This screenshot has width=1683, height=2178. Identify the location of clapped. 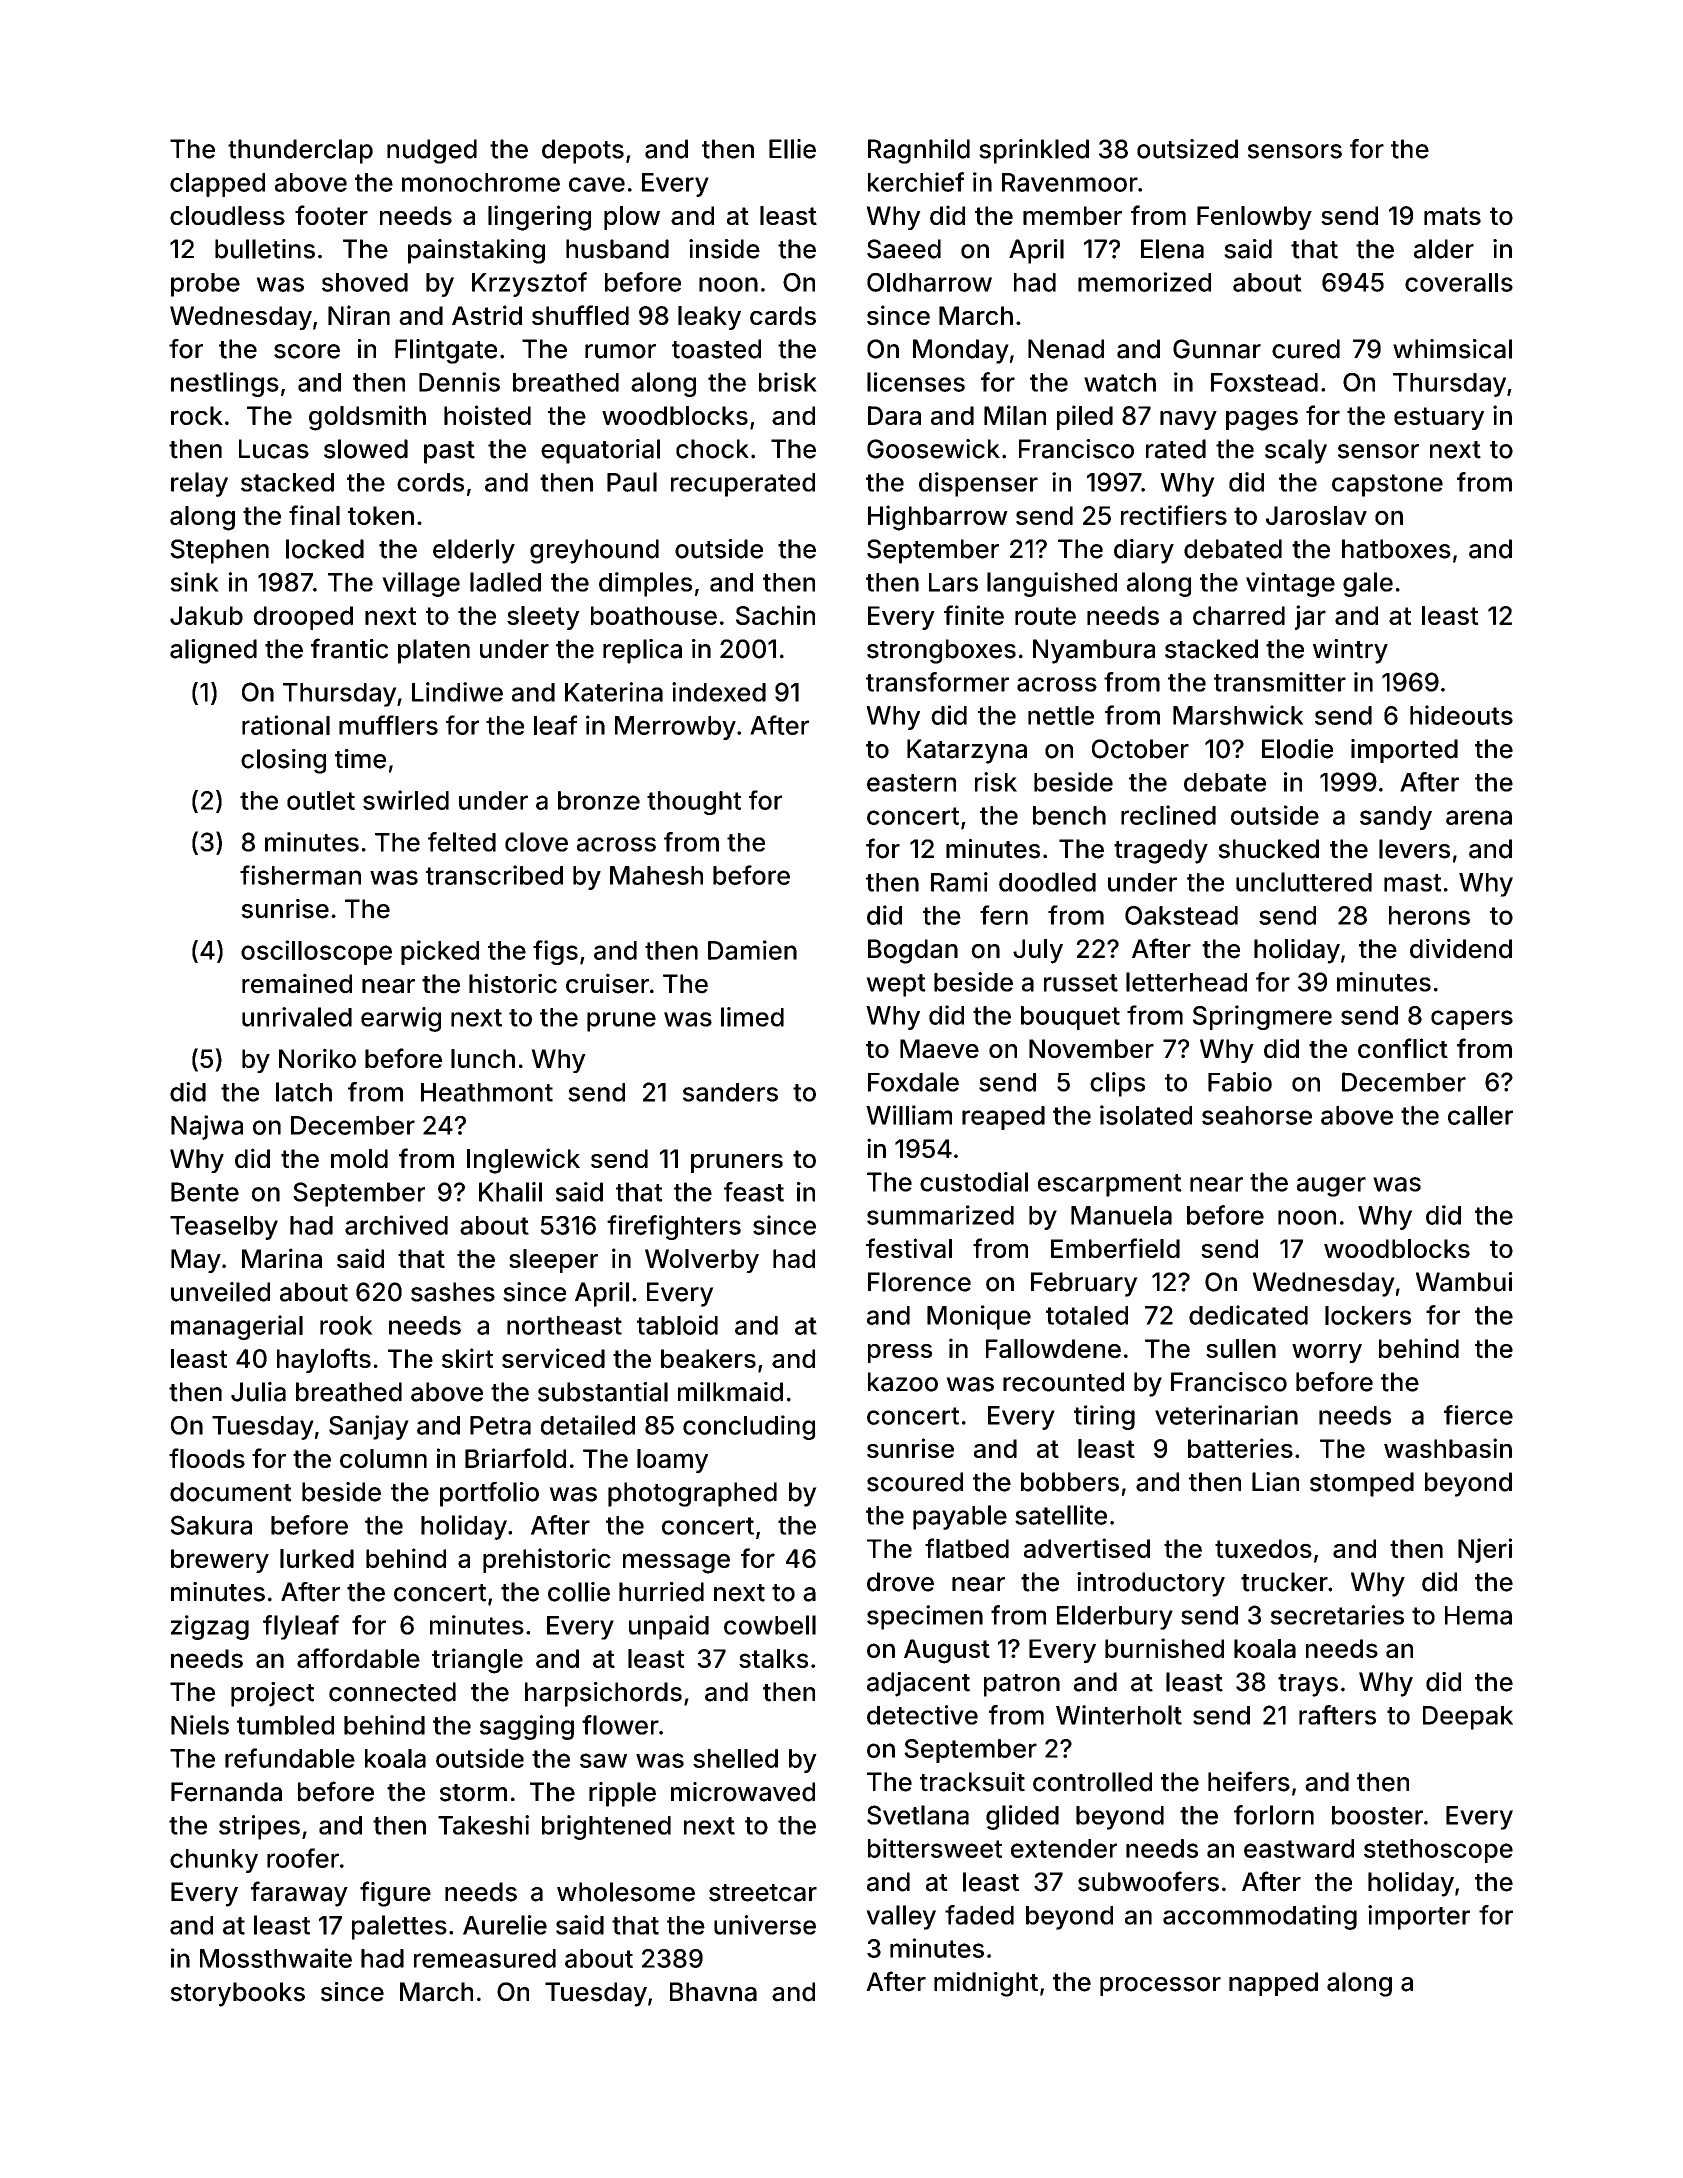
(217, 185).
